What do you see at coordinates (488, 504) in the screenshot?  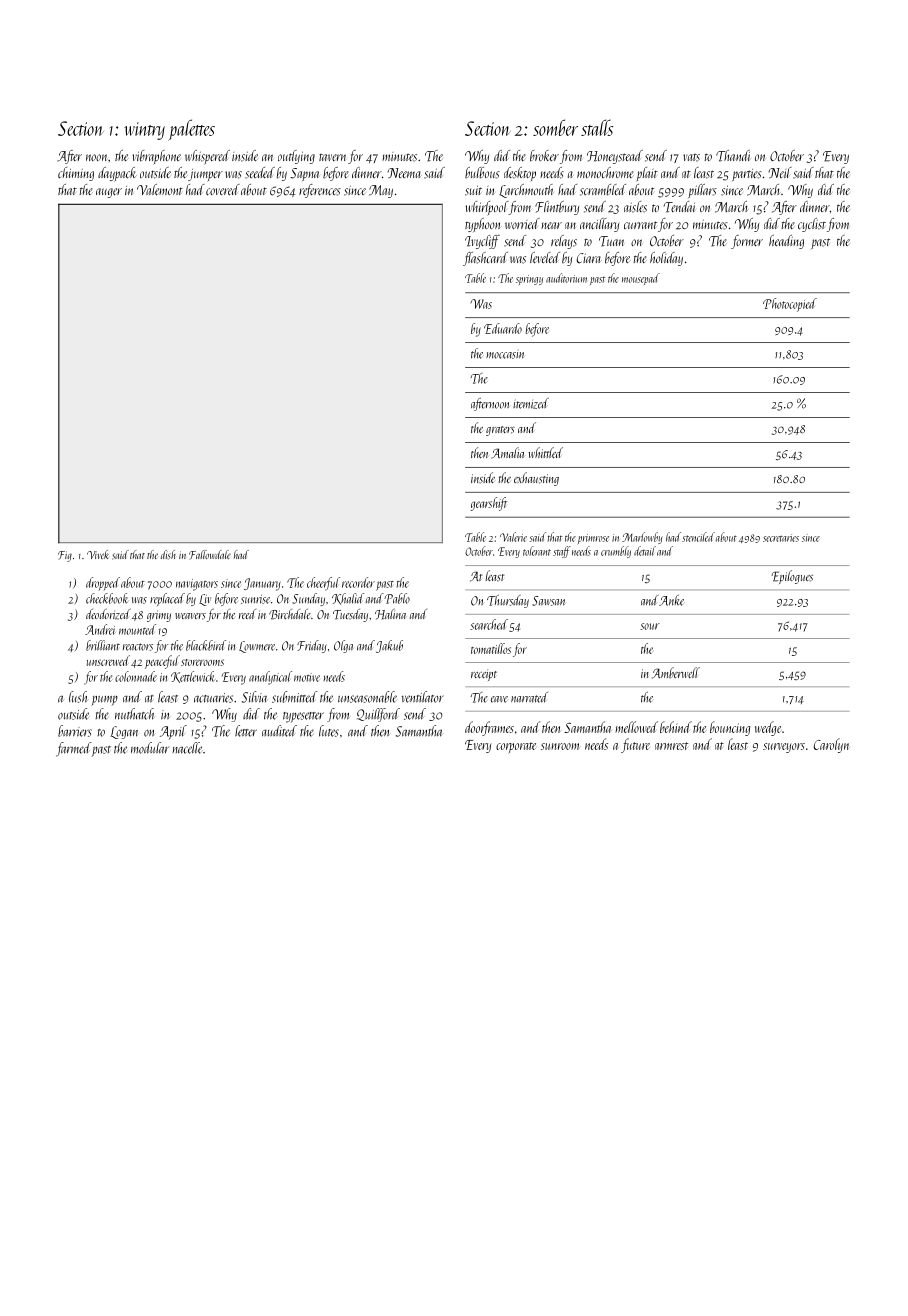 I see `gearshift` at bounding box center [488, 504].
